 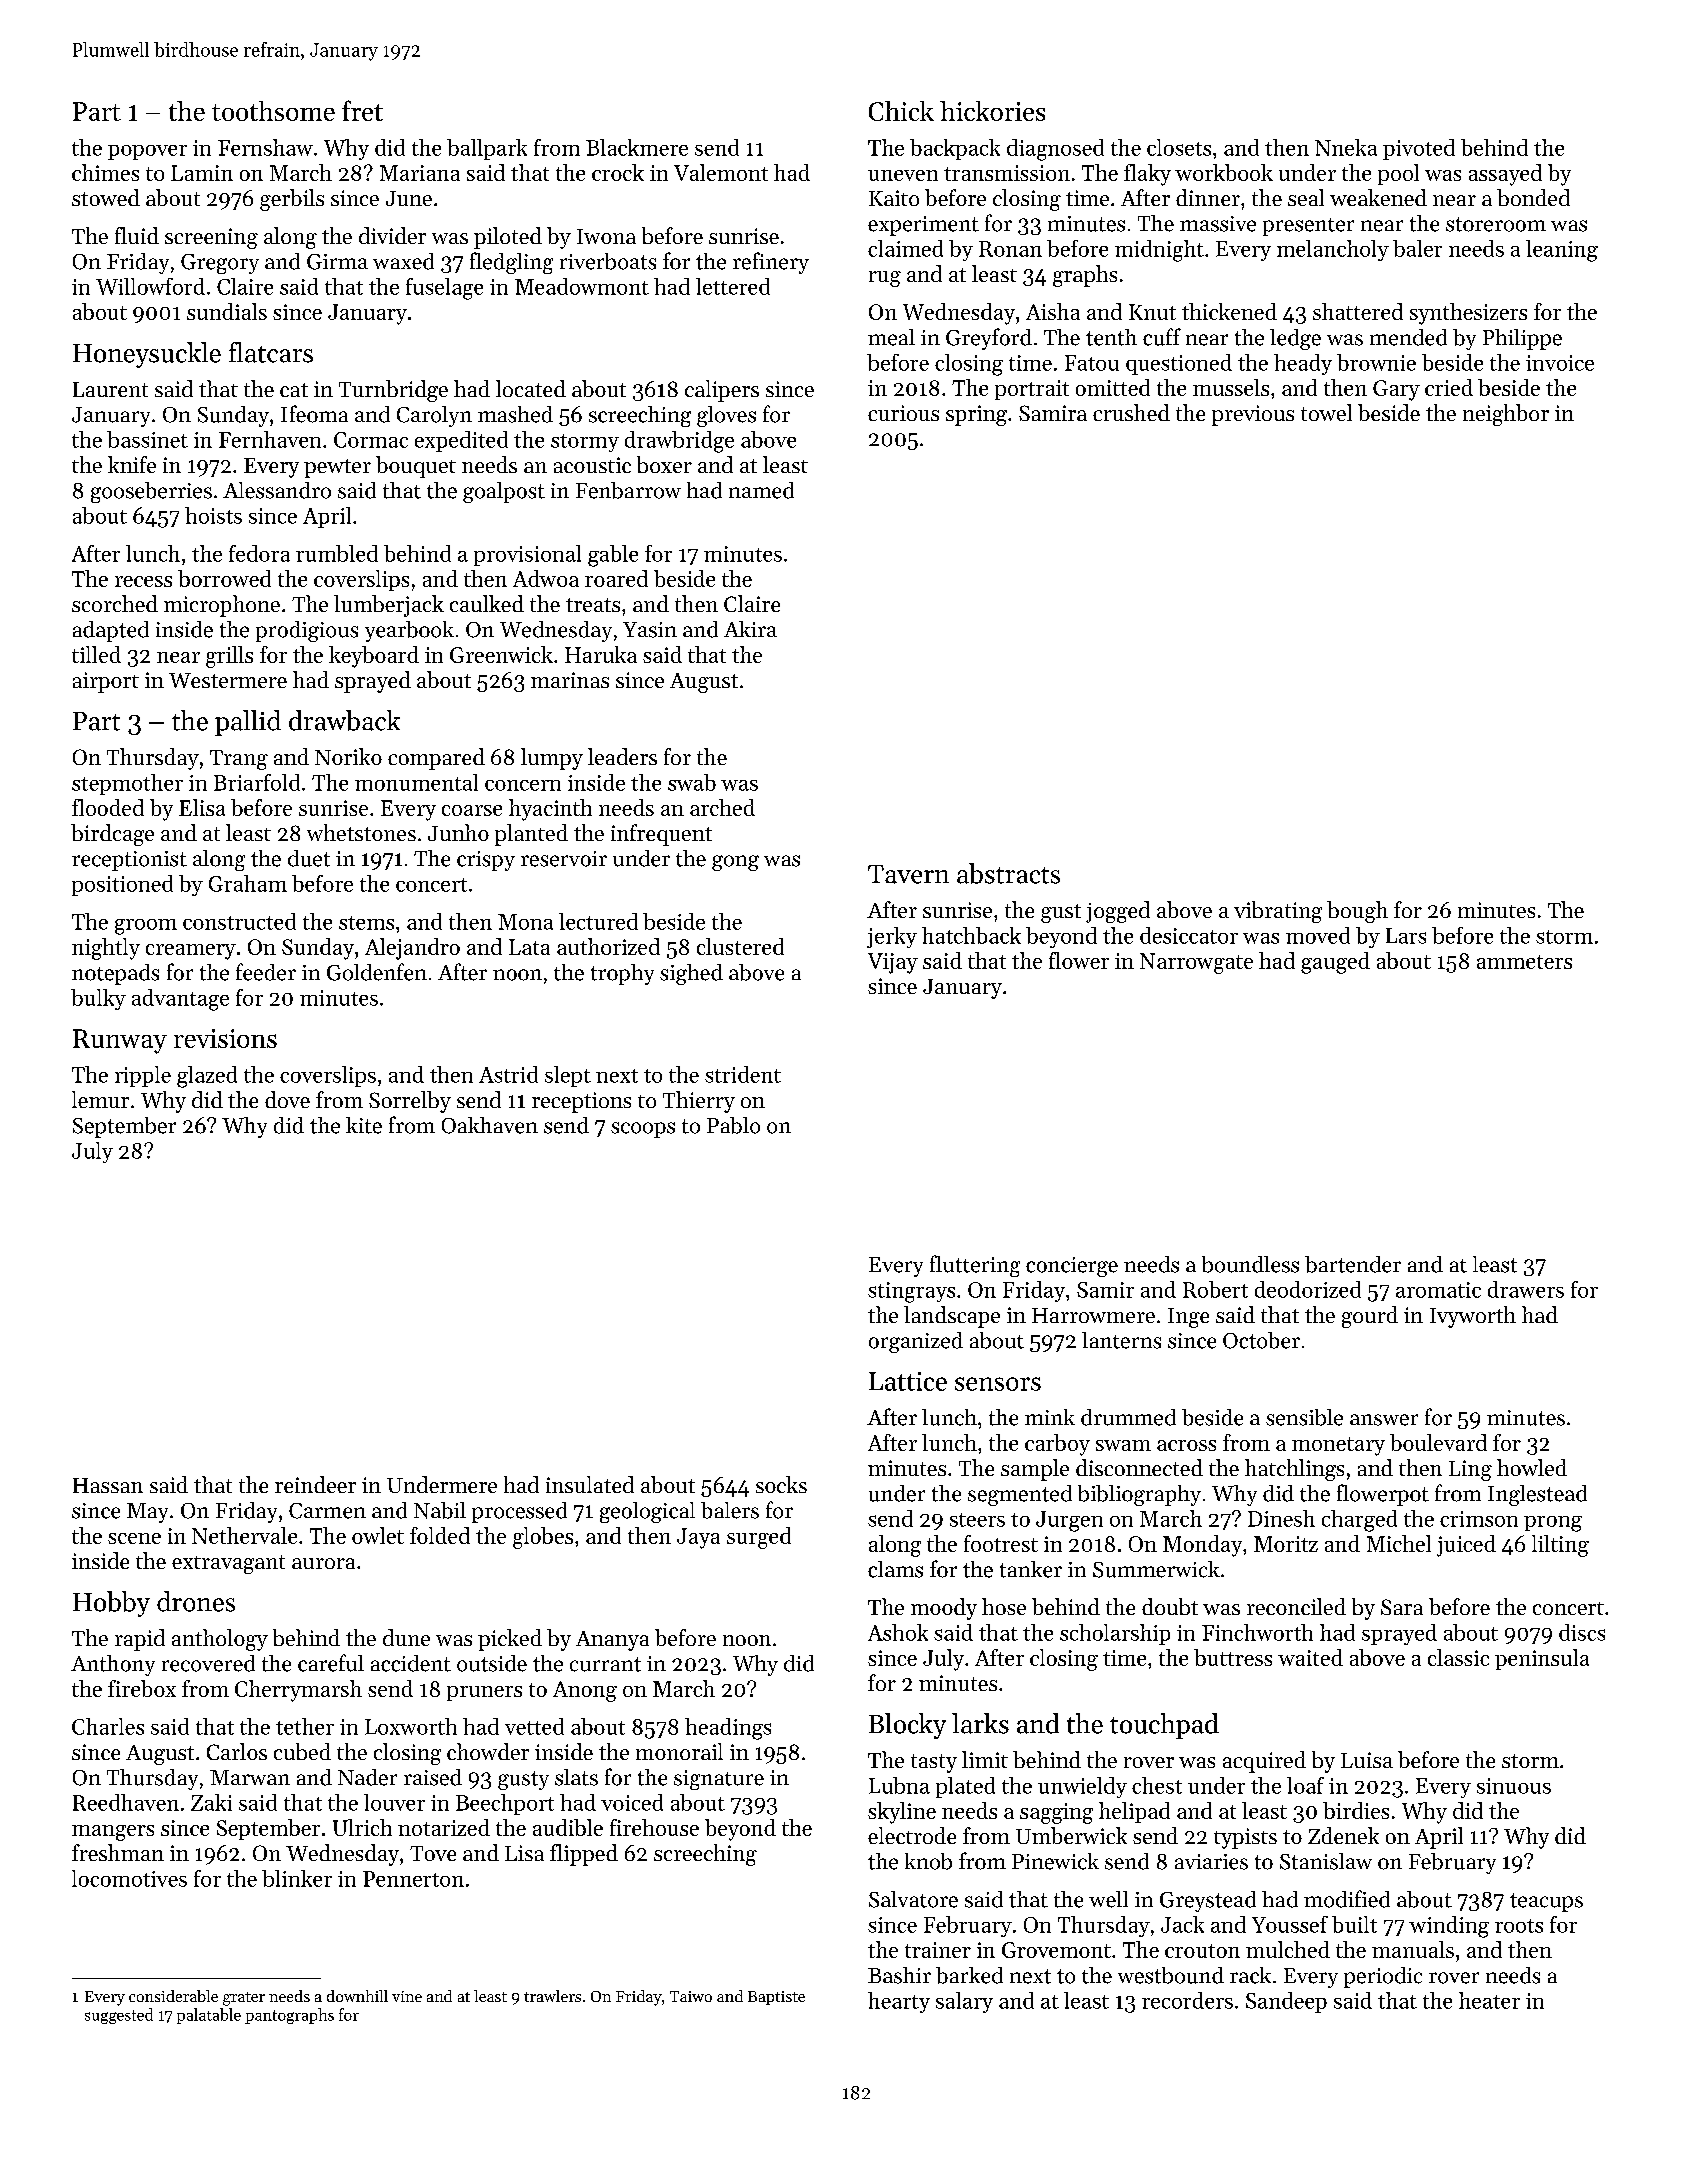 What do you see at coordinates (759, 1538) in the screenshot?
I see `surged` at bounding box center [759, 1538].
